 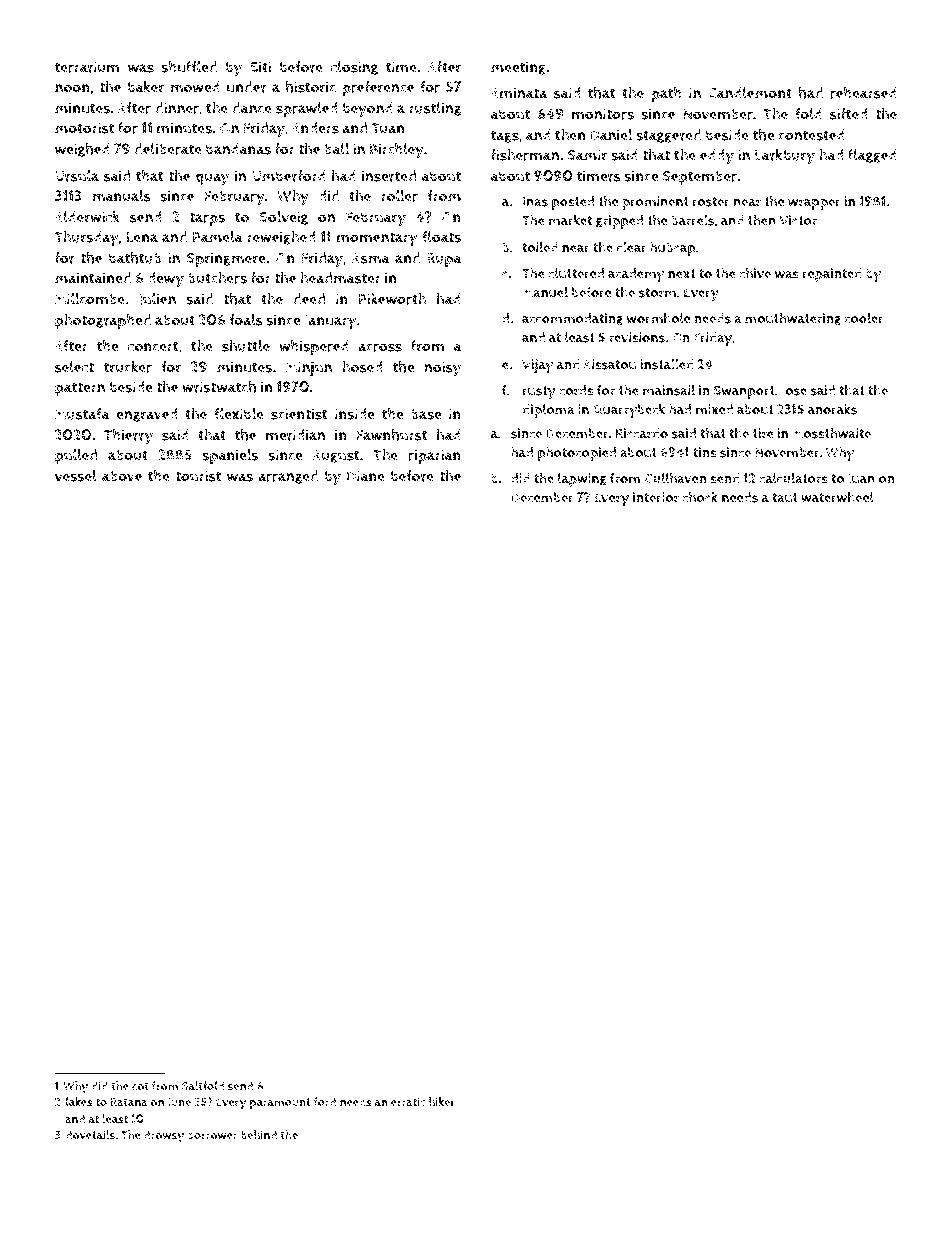 What do you see at coordinates (177, 108) in the document?
I see `dinner` at bounding box center [177, 108].
